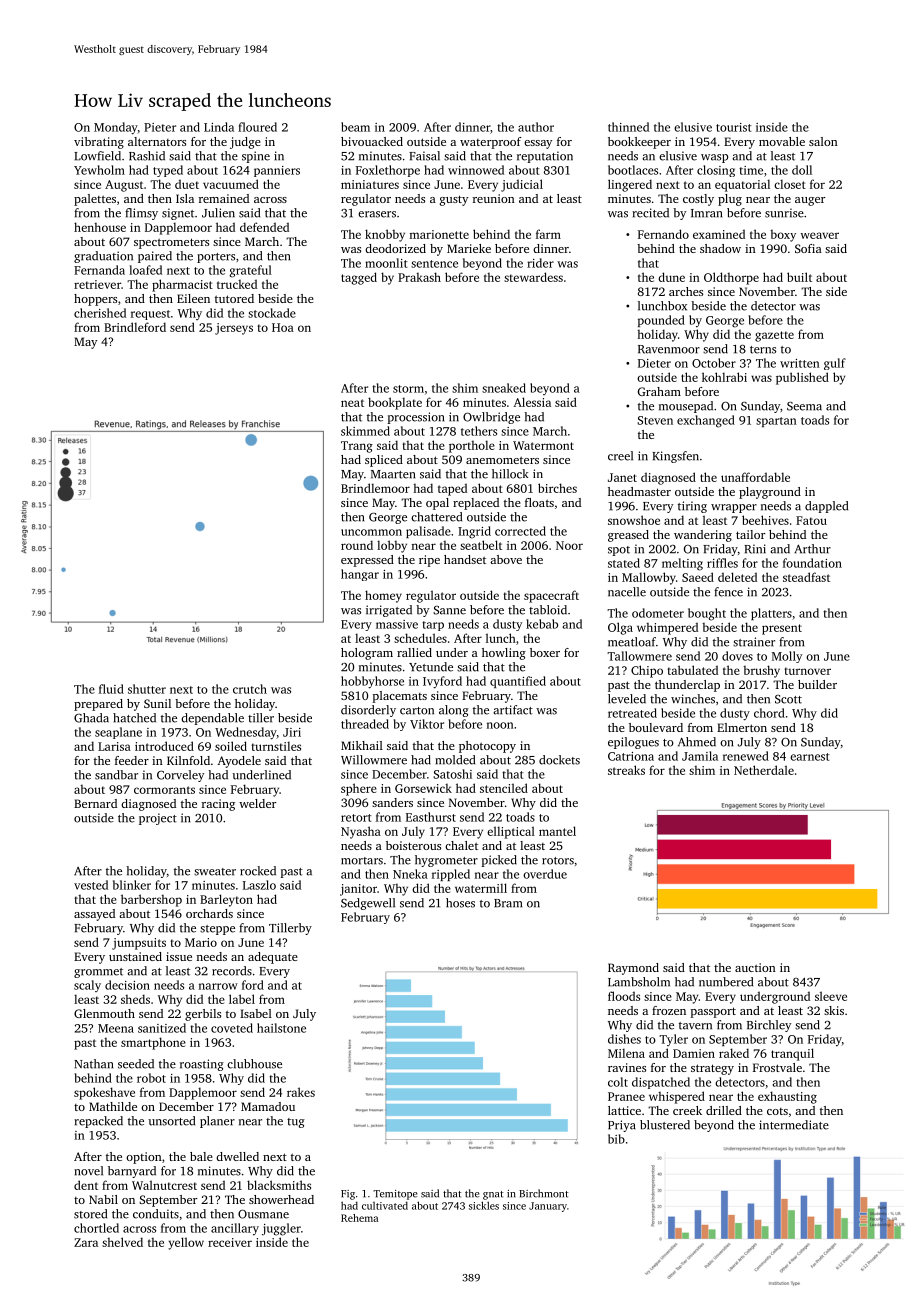  Describe the element at coordinates (490, 143) in the document. I see `waterproof` at that location.
